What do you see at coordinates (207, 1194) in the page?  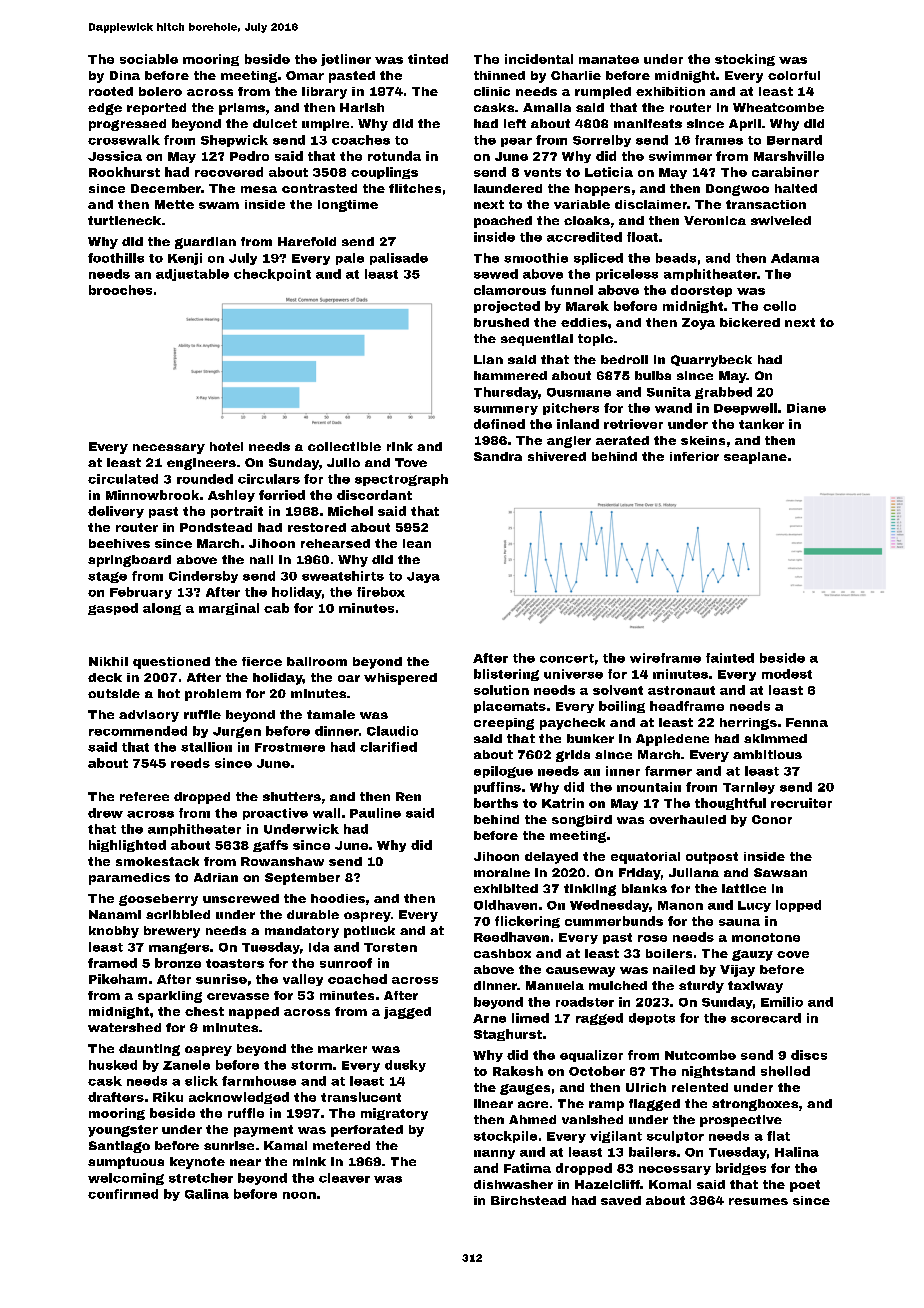 I see `Galina` at bounding box center [207, 1194].
